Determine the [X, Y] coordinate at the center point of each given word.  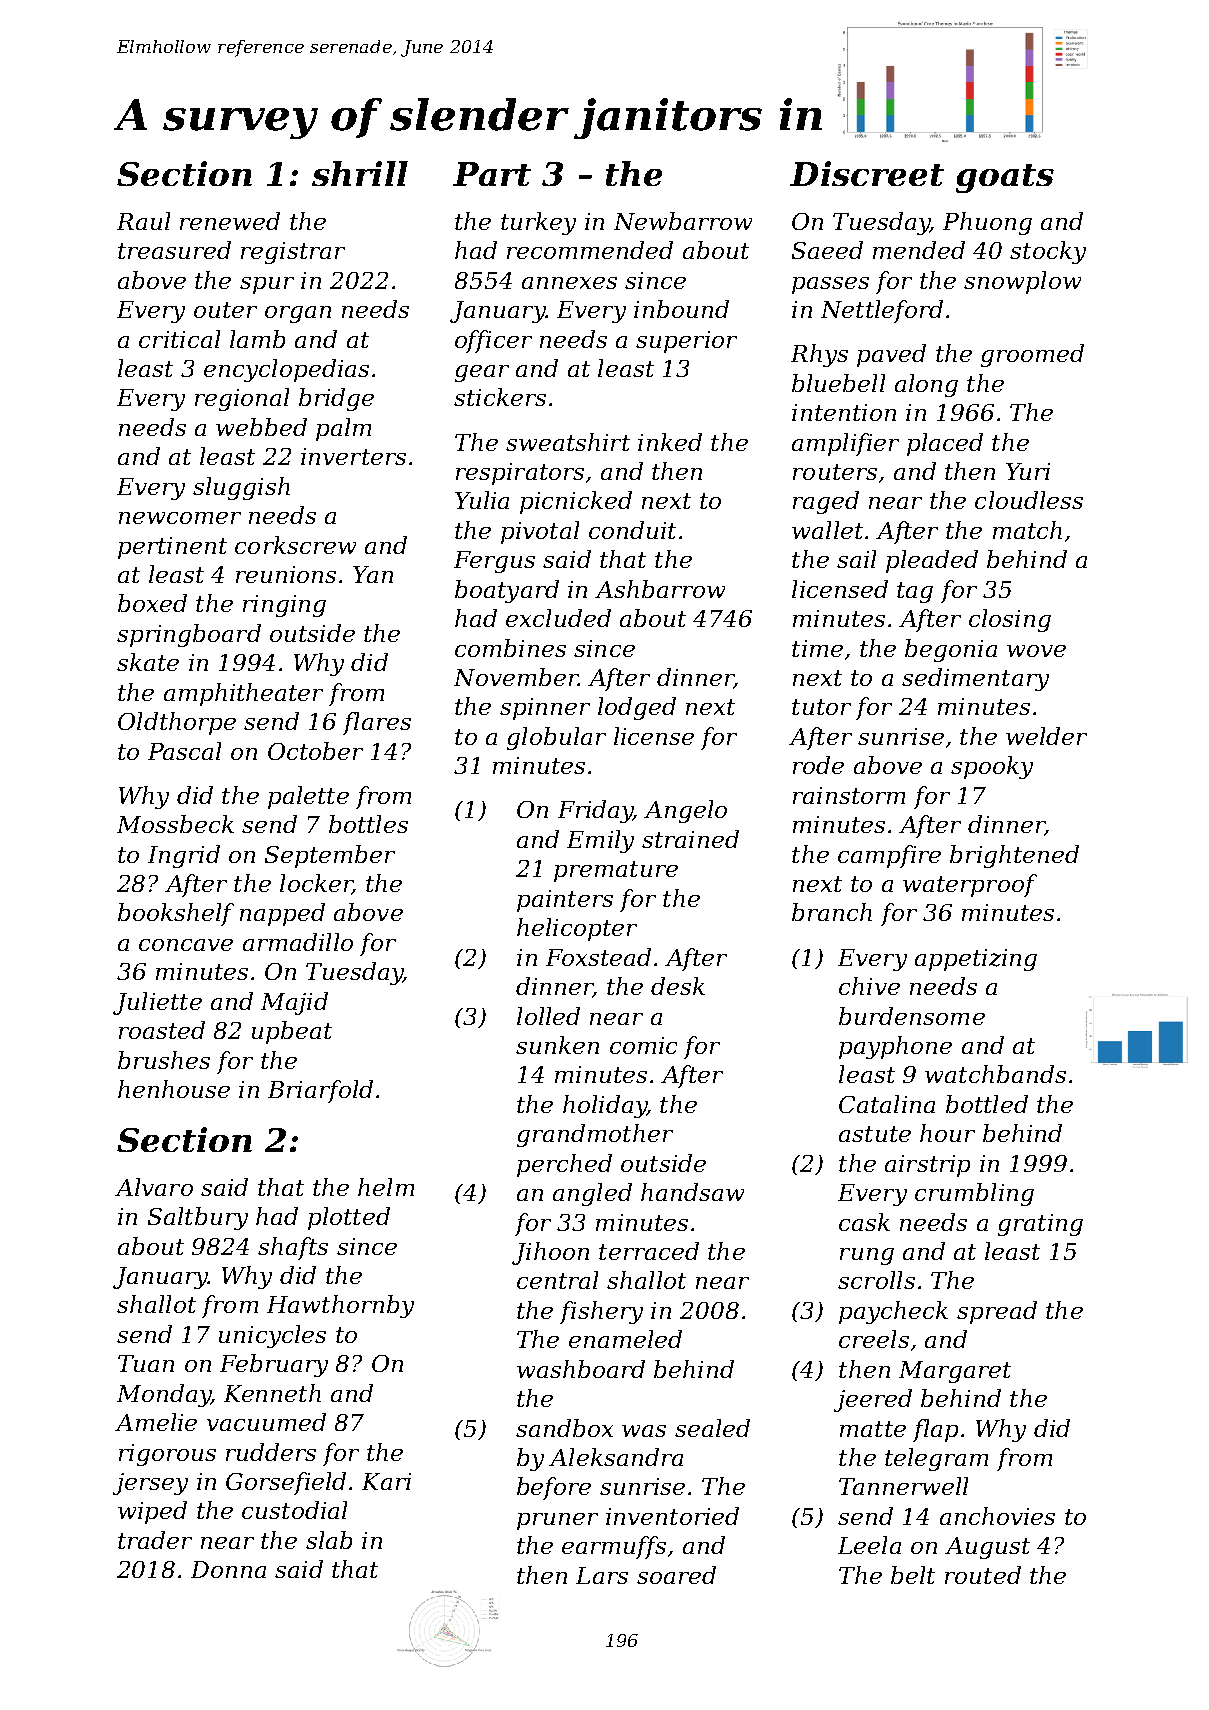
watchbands [995, 1074]
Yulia [482, 500]
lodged [637, 708]
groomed [1032, 355]
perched [564, 1165]
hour [947, 1133]
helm [386, 1187]
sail [856, 559]
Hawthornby [340, 1306]
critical [179, 339]
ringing [284, 606]
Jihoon [550, 1253]
